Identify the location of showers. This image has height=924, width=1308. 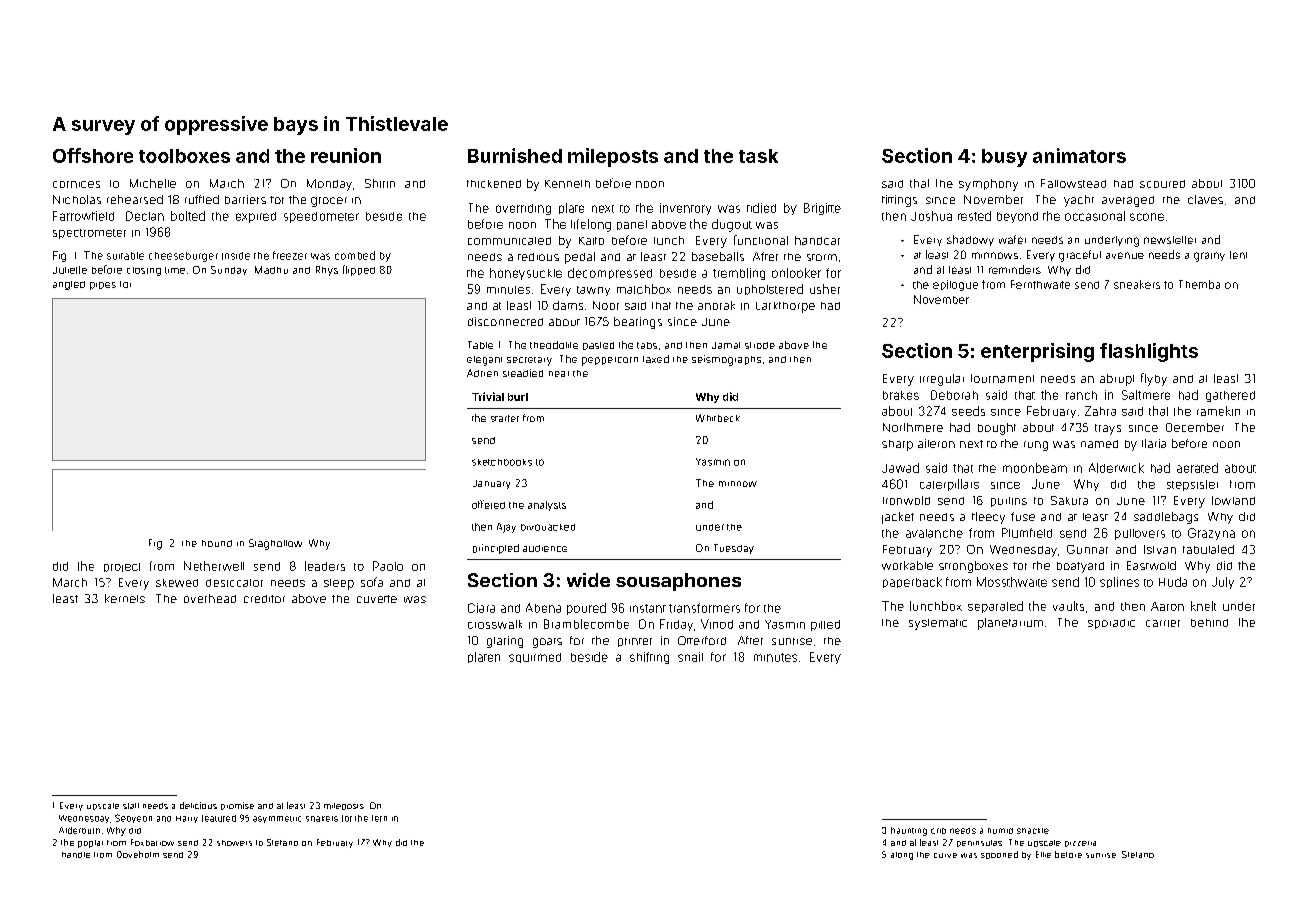
(234, 843).
